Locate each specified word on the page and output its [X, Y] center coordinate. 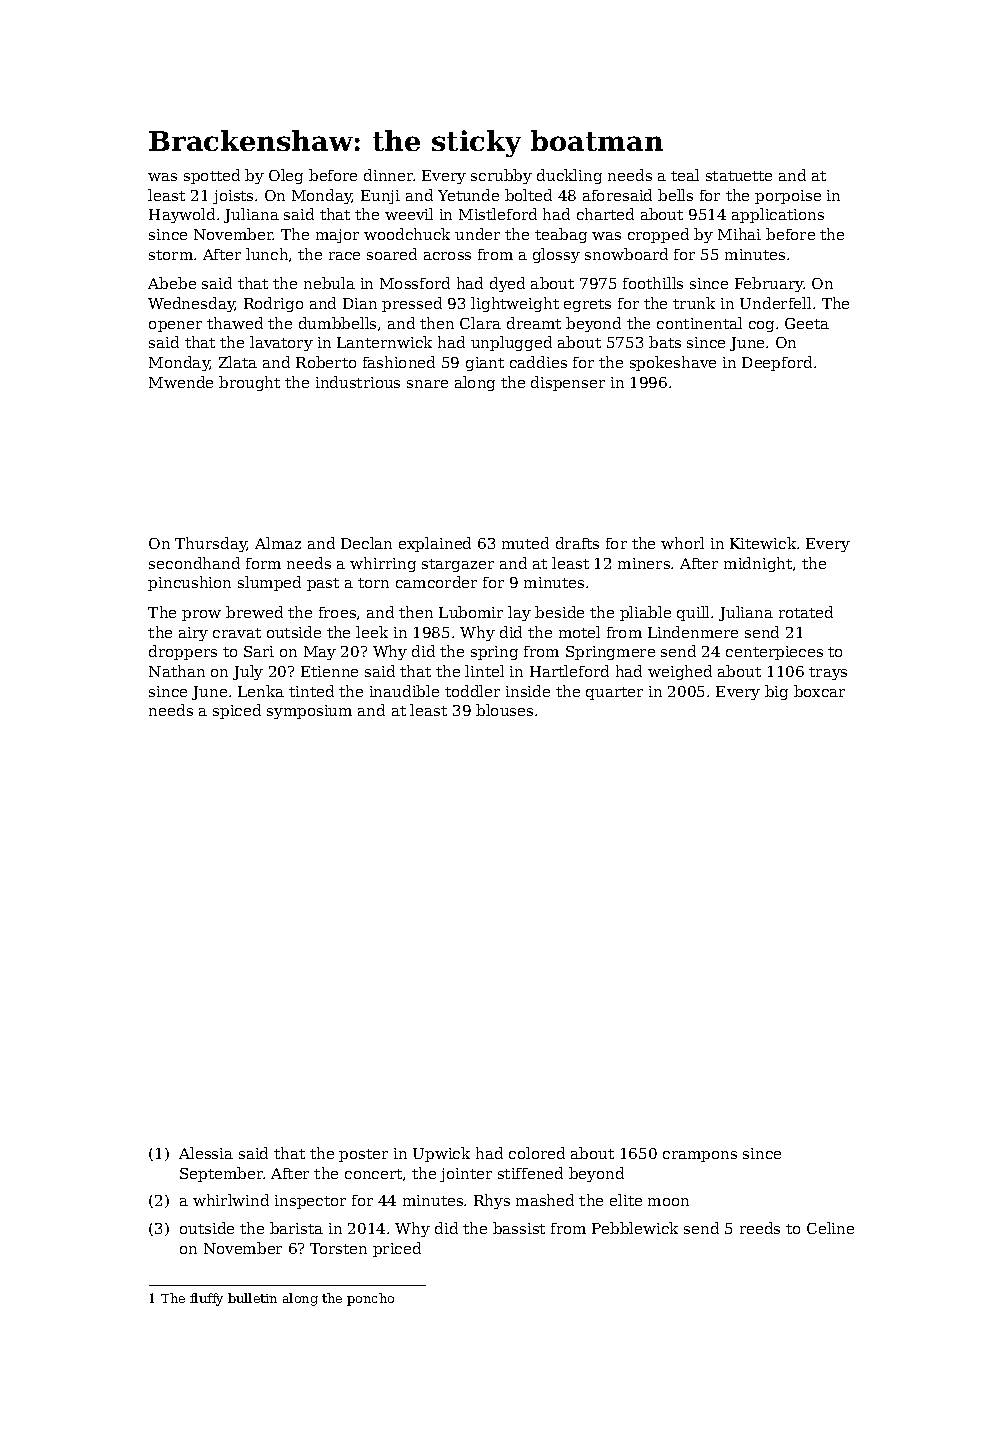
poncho [370, 1299]
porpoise [788, 197]
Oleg [286, 176]
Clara [480, 323]
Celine [830, 1228]
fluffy [206, 1299]
